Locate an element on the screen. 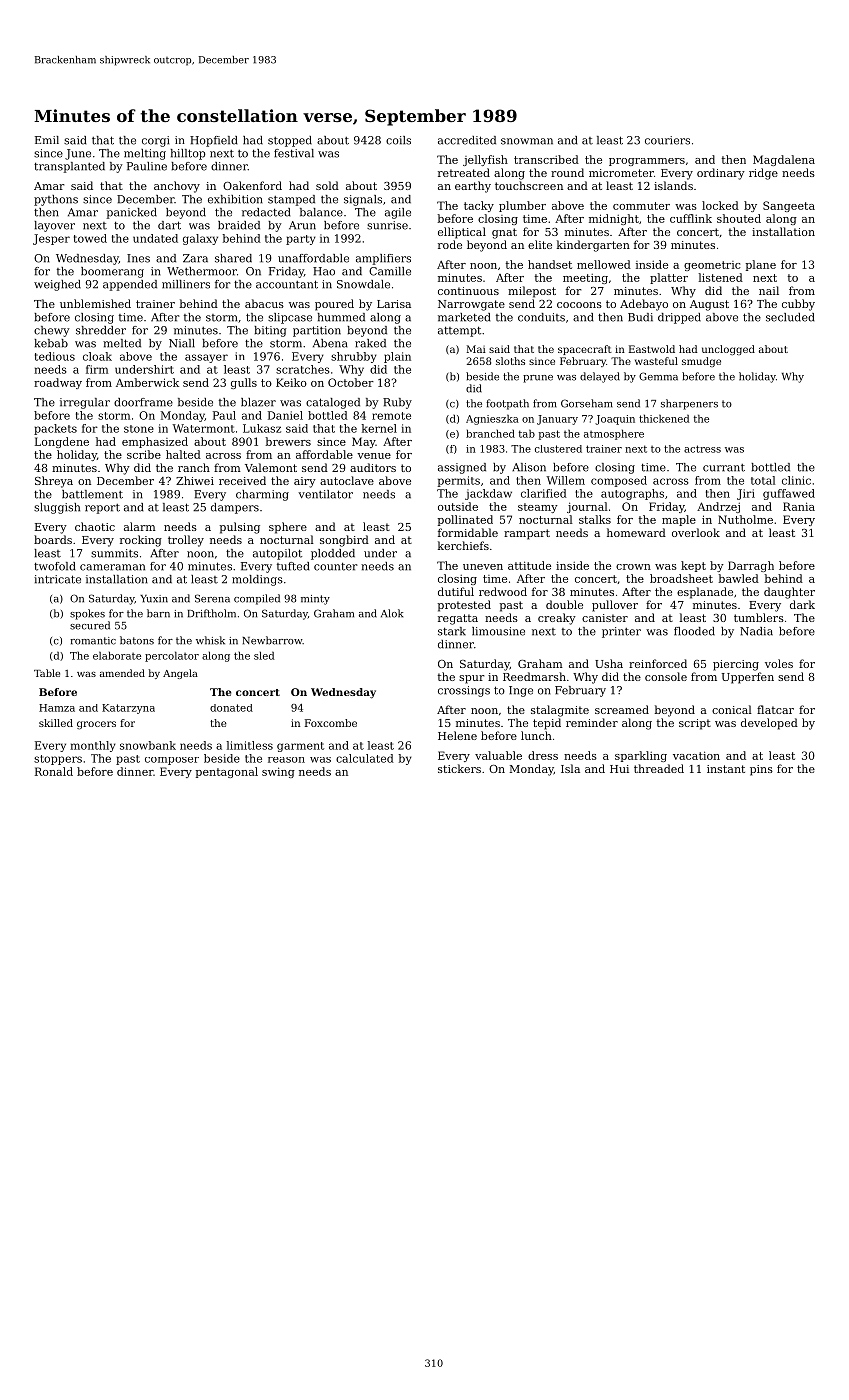 This screenshot has width=849, height=1400. shouted is located at coordinates (739, 218).
